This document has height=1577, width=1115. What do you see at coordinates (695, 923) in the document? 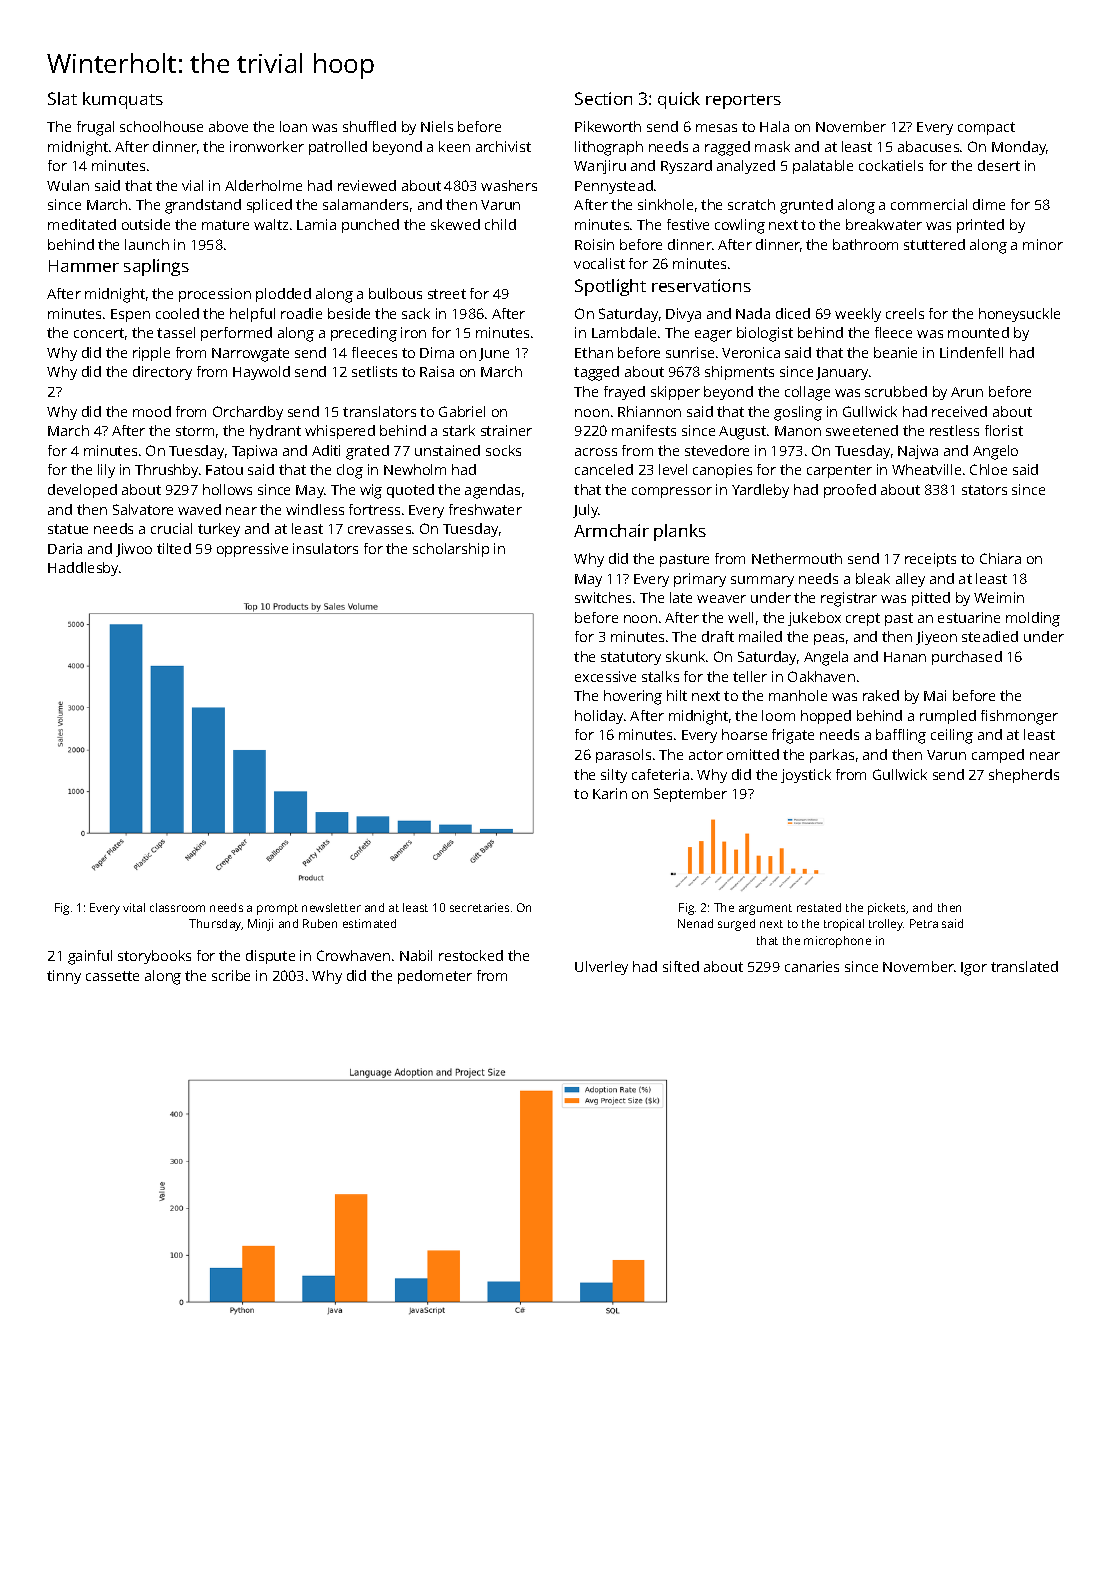
I see `Nenad` at bounding box center [695, 923].
